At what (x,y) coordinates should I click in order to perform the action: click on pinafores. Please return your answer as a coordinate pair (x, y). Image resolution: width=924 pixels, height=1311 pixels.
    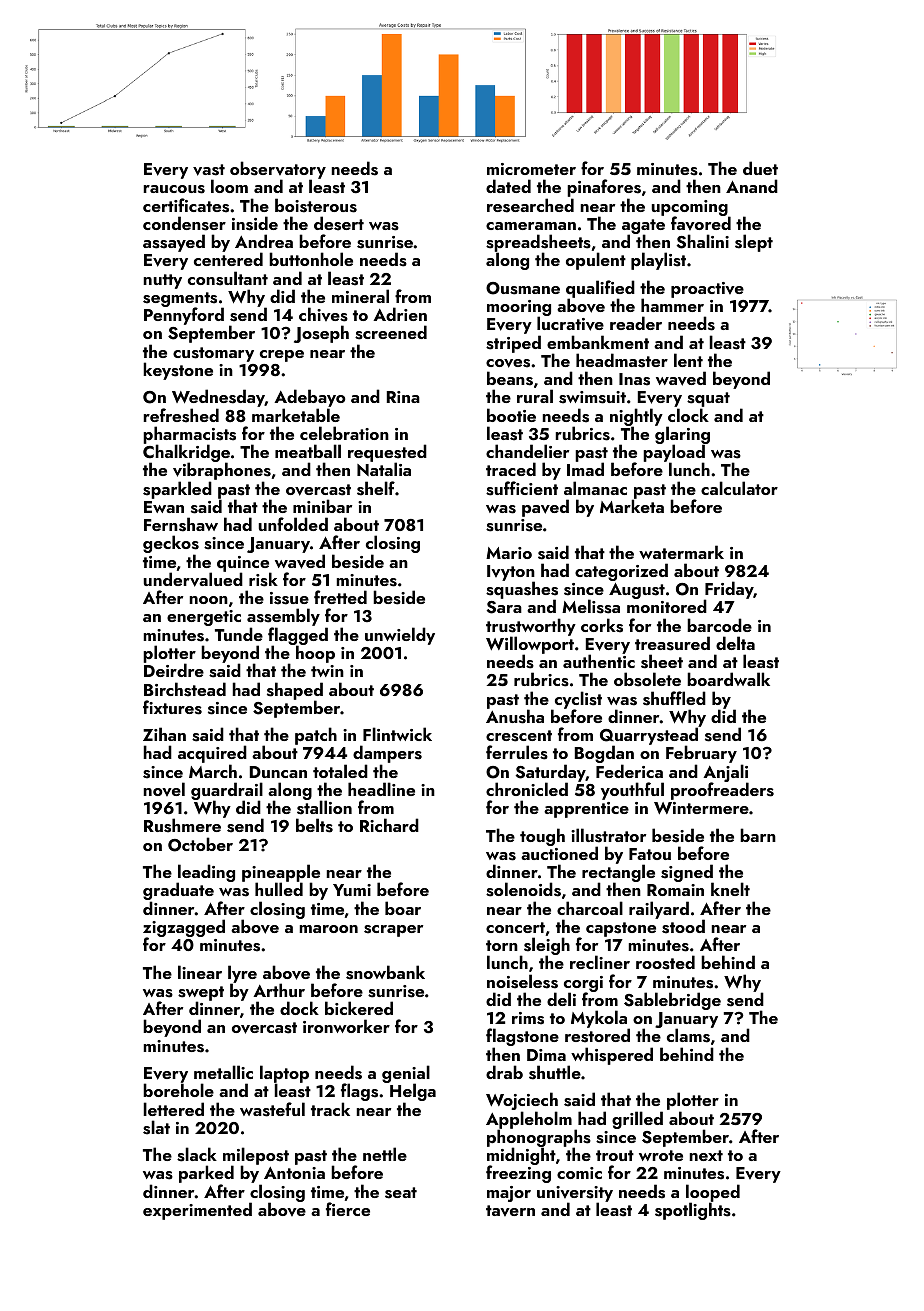
    Looking at the image, I should click on (604, 188).
